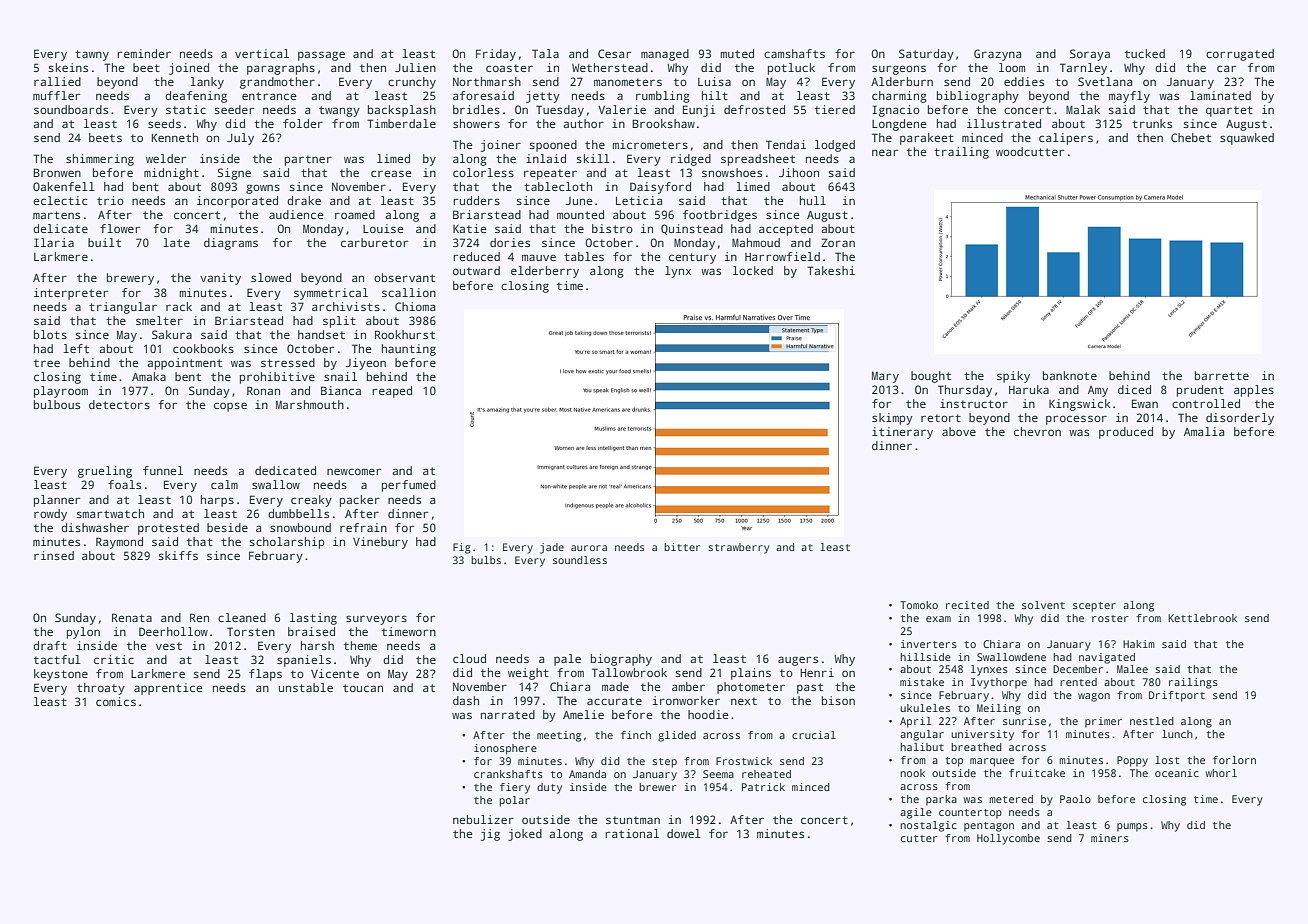  Describe the element at coordinates (1075, 799) in the page. I see `Paolo` at that location.
